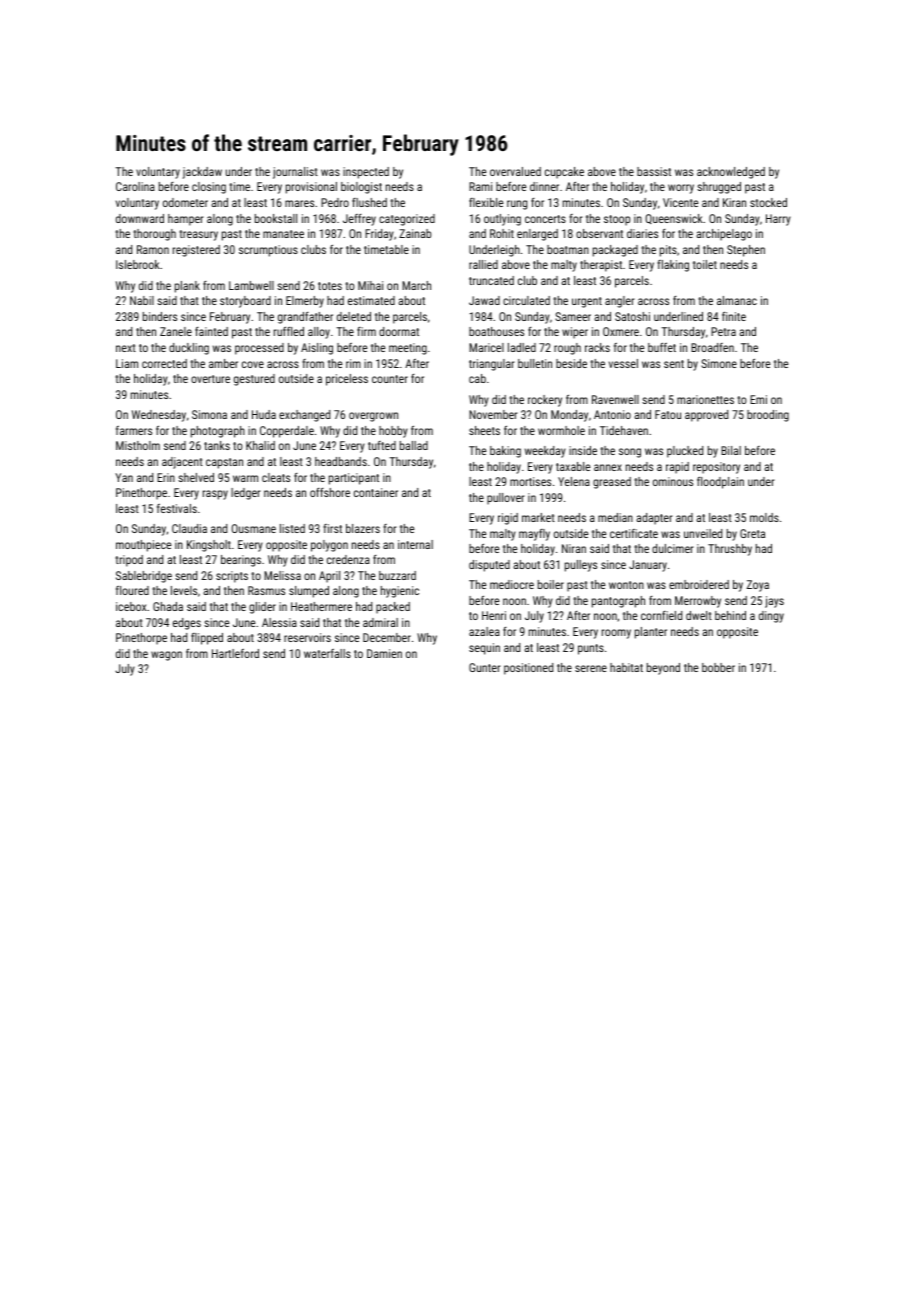 This document has height=1316, width=908. I want to click on overvalued, so click(515, 171).
